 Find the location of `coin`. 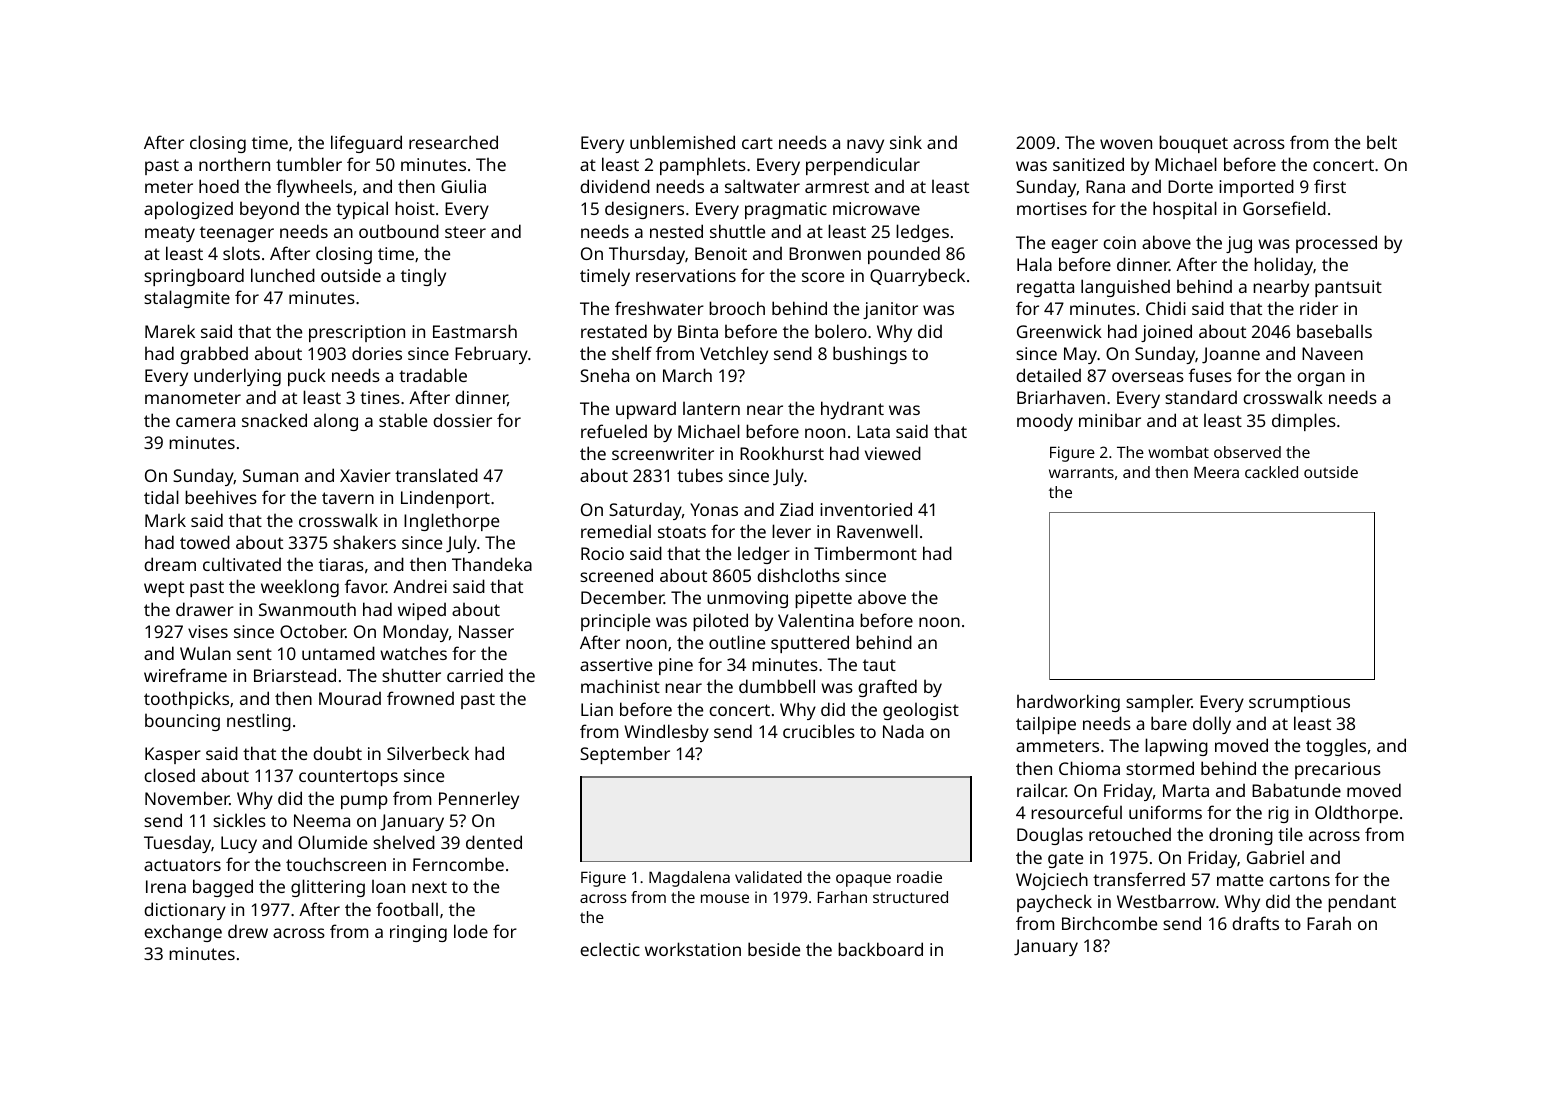

coin is located at coordinates (1119, 242).
